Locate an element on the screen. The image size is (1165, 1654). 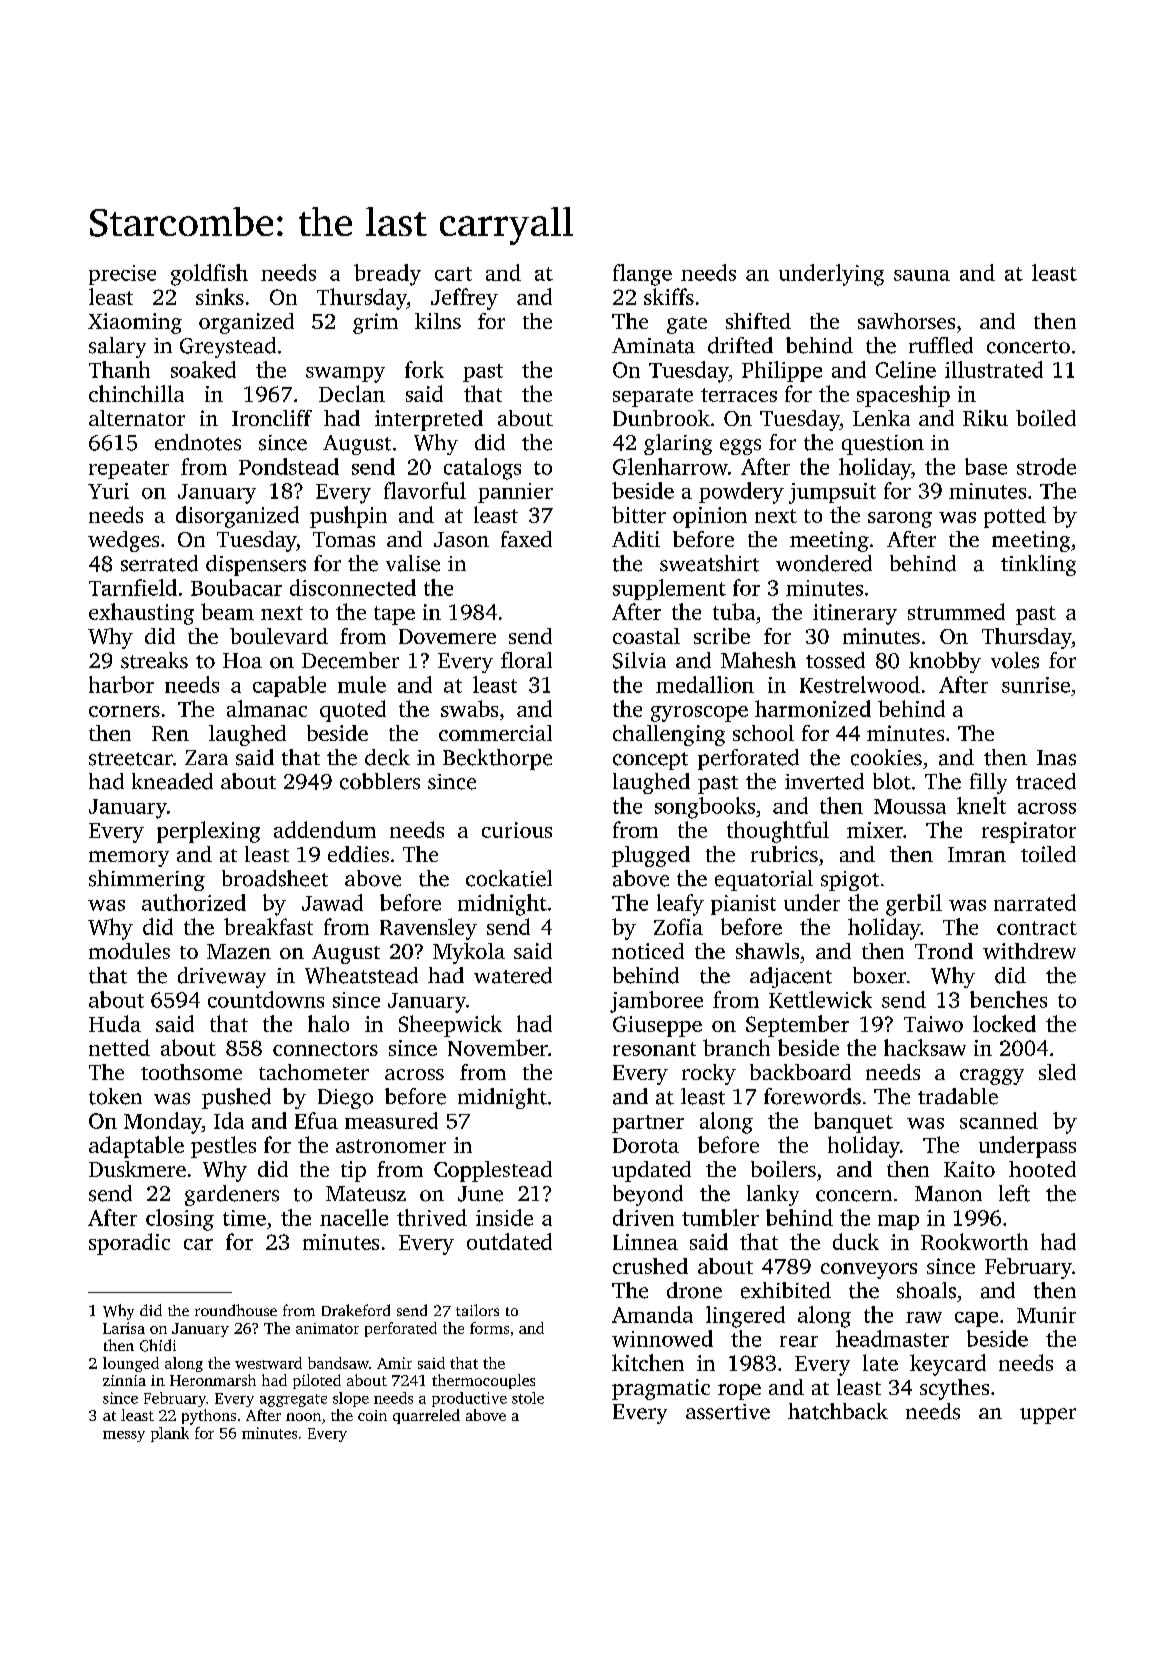
sweatshirt is located at coordinates (709, 563).
